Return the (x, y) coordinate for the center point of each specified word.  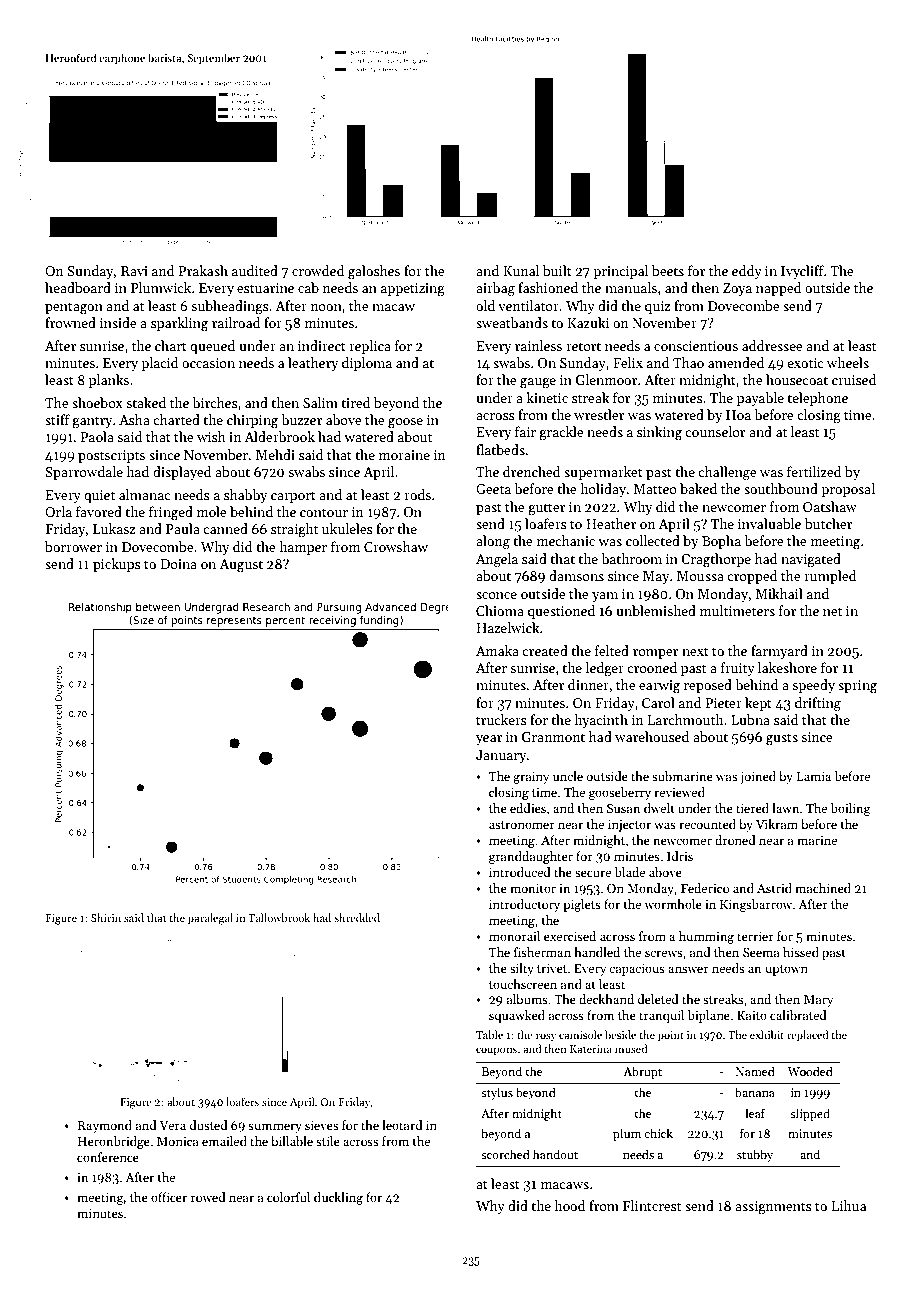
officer (169, 1197)
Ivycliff (802, 272)
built (557, 270)
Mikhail (779, 593)
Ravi (134, 271)
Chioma (500, 610)
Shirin (106, 917)
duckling (338, 1198)
